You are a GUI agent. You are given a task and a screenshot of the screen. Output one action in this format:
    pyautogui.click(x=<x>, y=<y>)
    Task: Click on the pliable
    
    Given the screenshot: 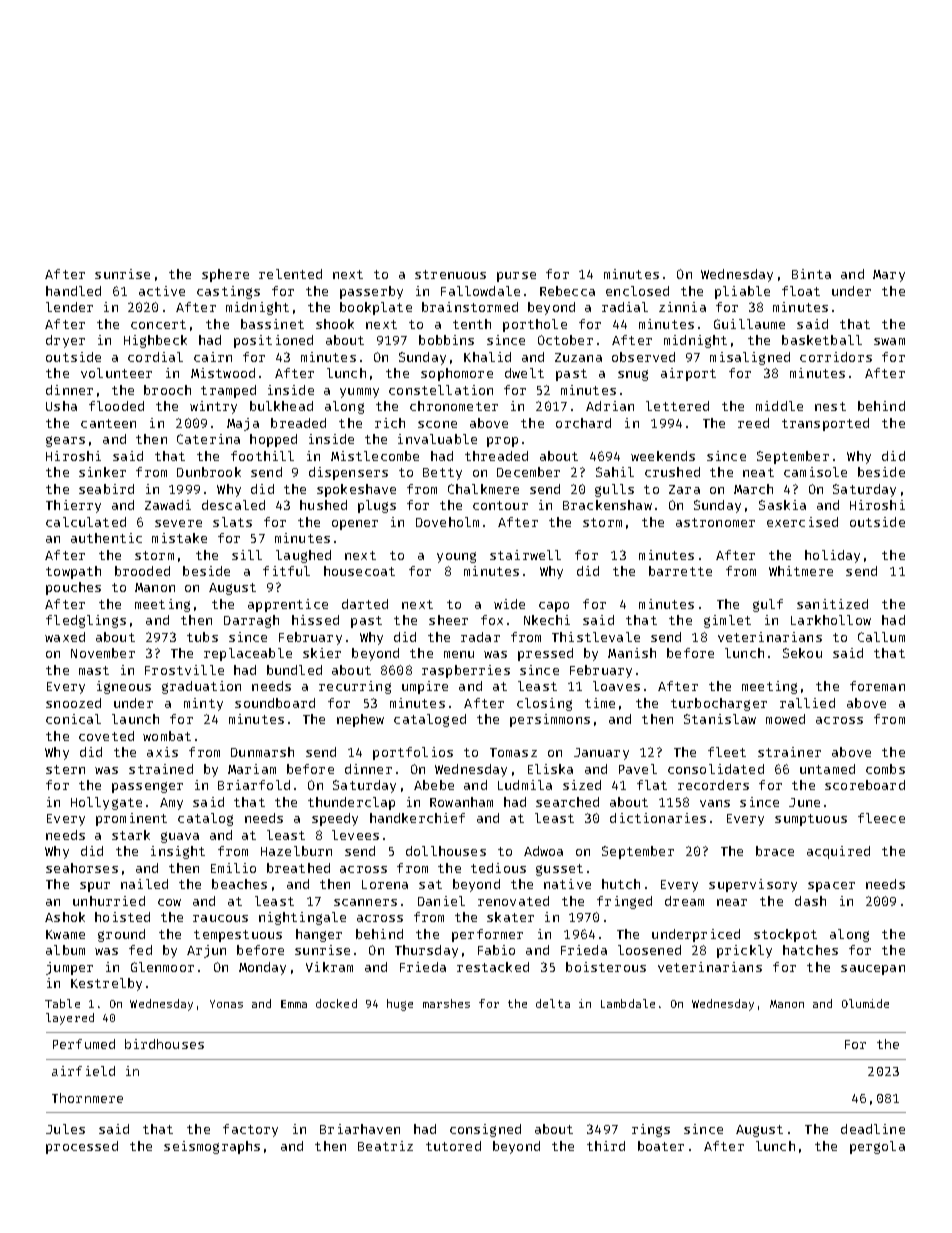 What is the action you would take?
    pyautogui.click(x=742, y=292)
